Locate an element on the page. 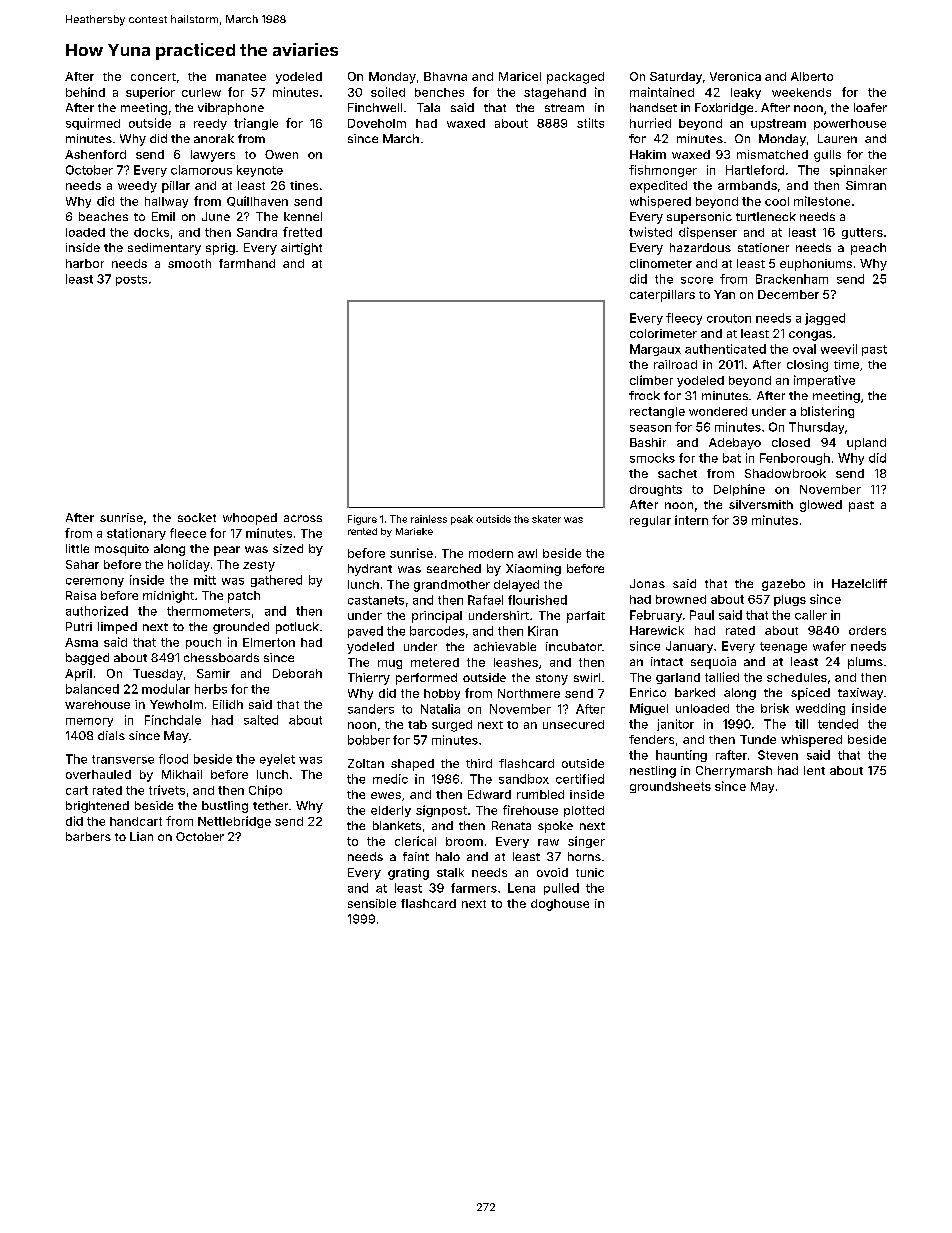  sensible is located at coordinates (372, 903).
